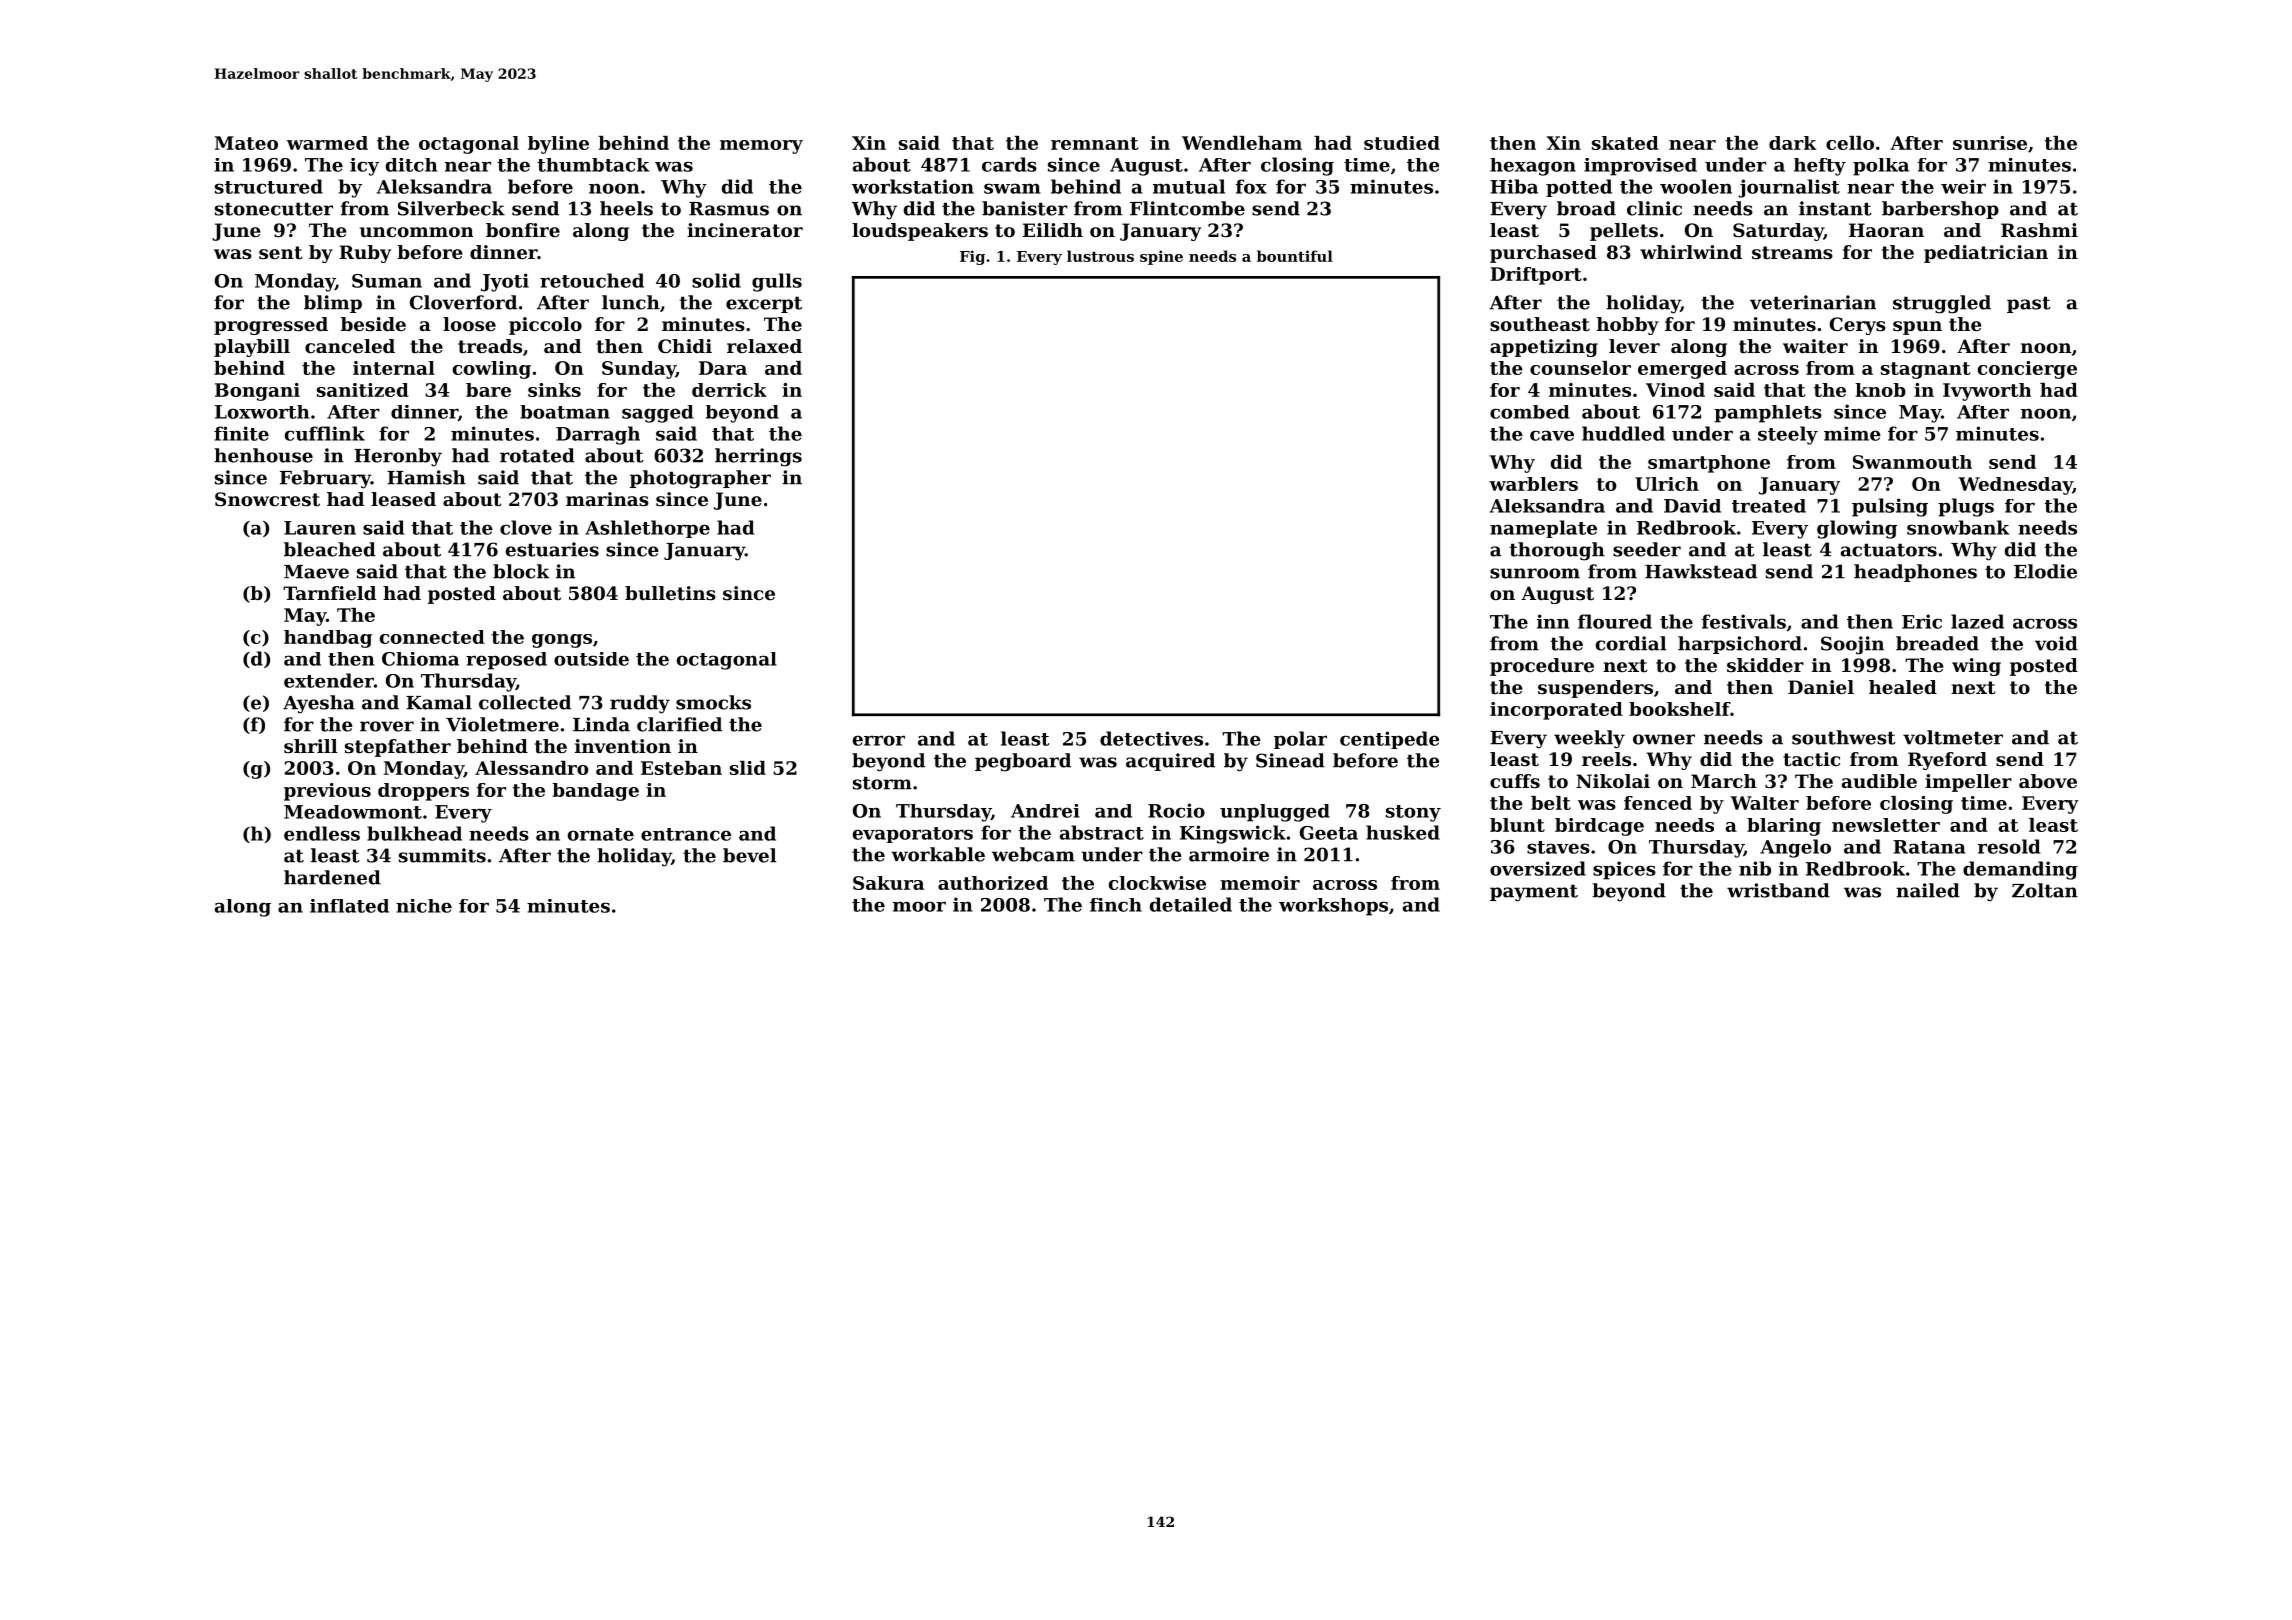 The width and height of the screenshot is (2292, 1620). I want to click on workshops, so click(1333, 907).
